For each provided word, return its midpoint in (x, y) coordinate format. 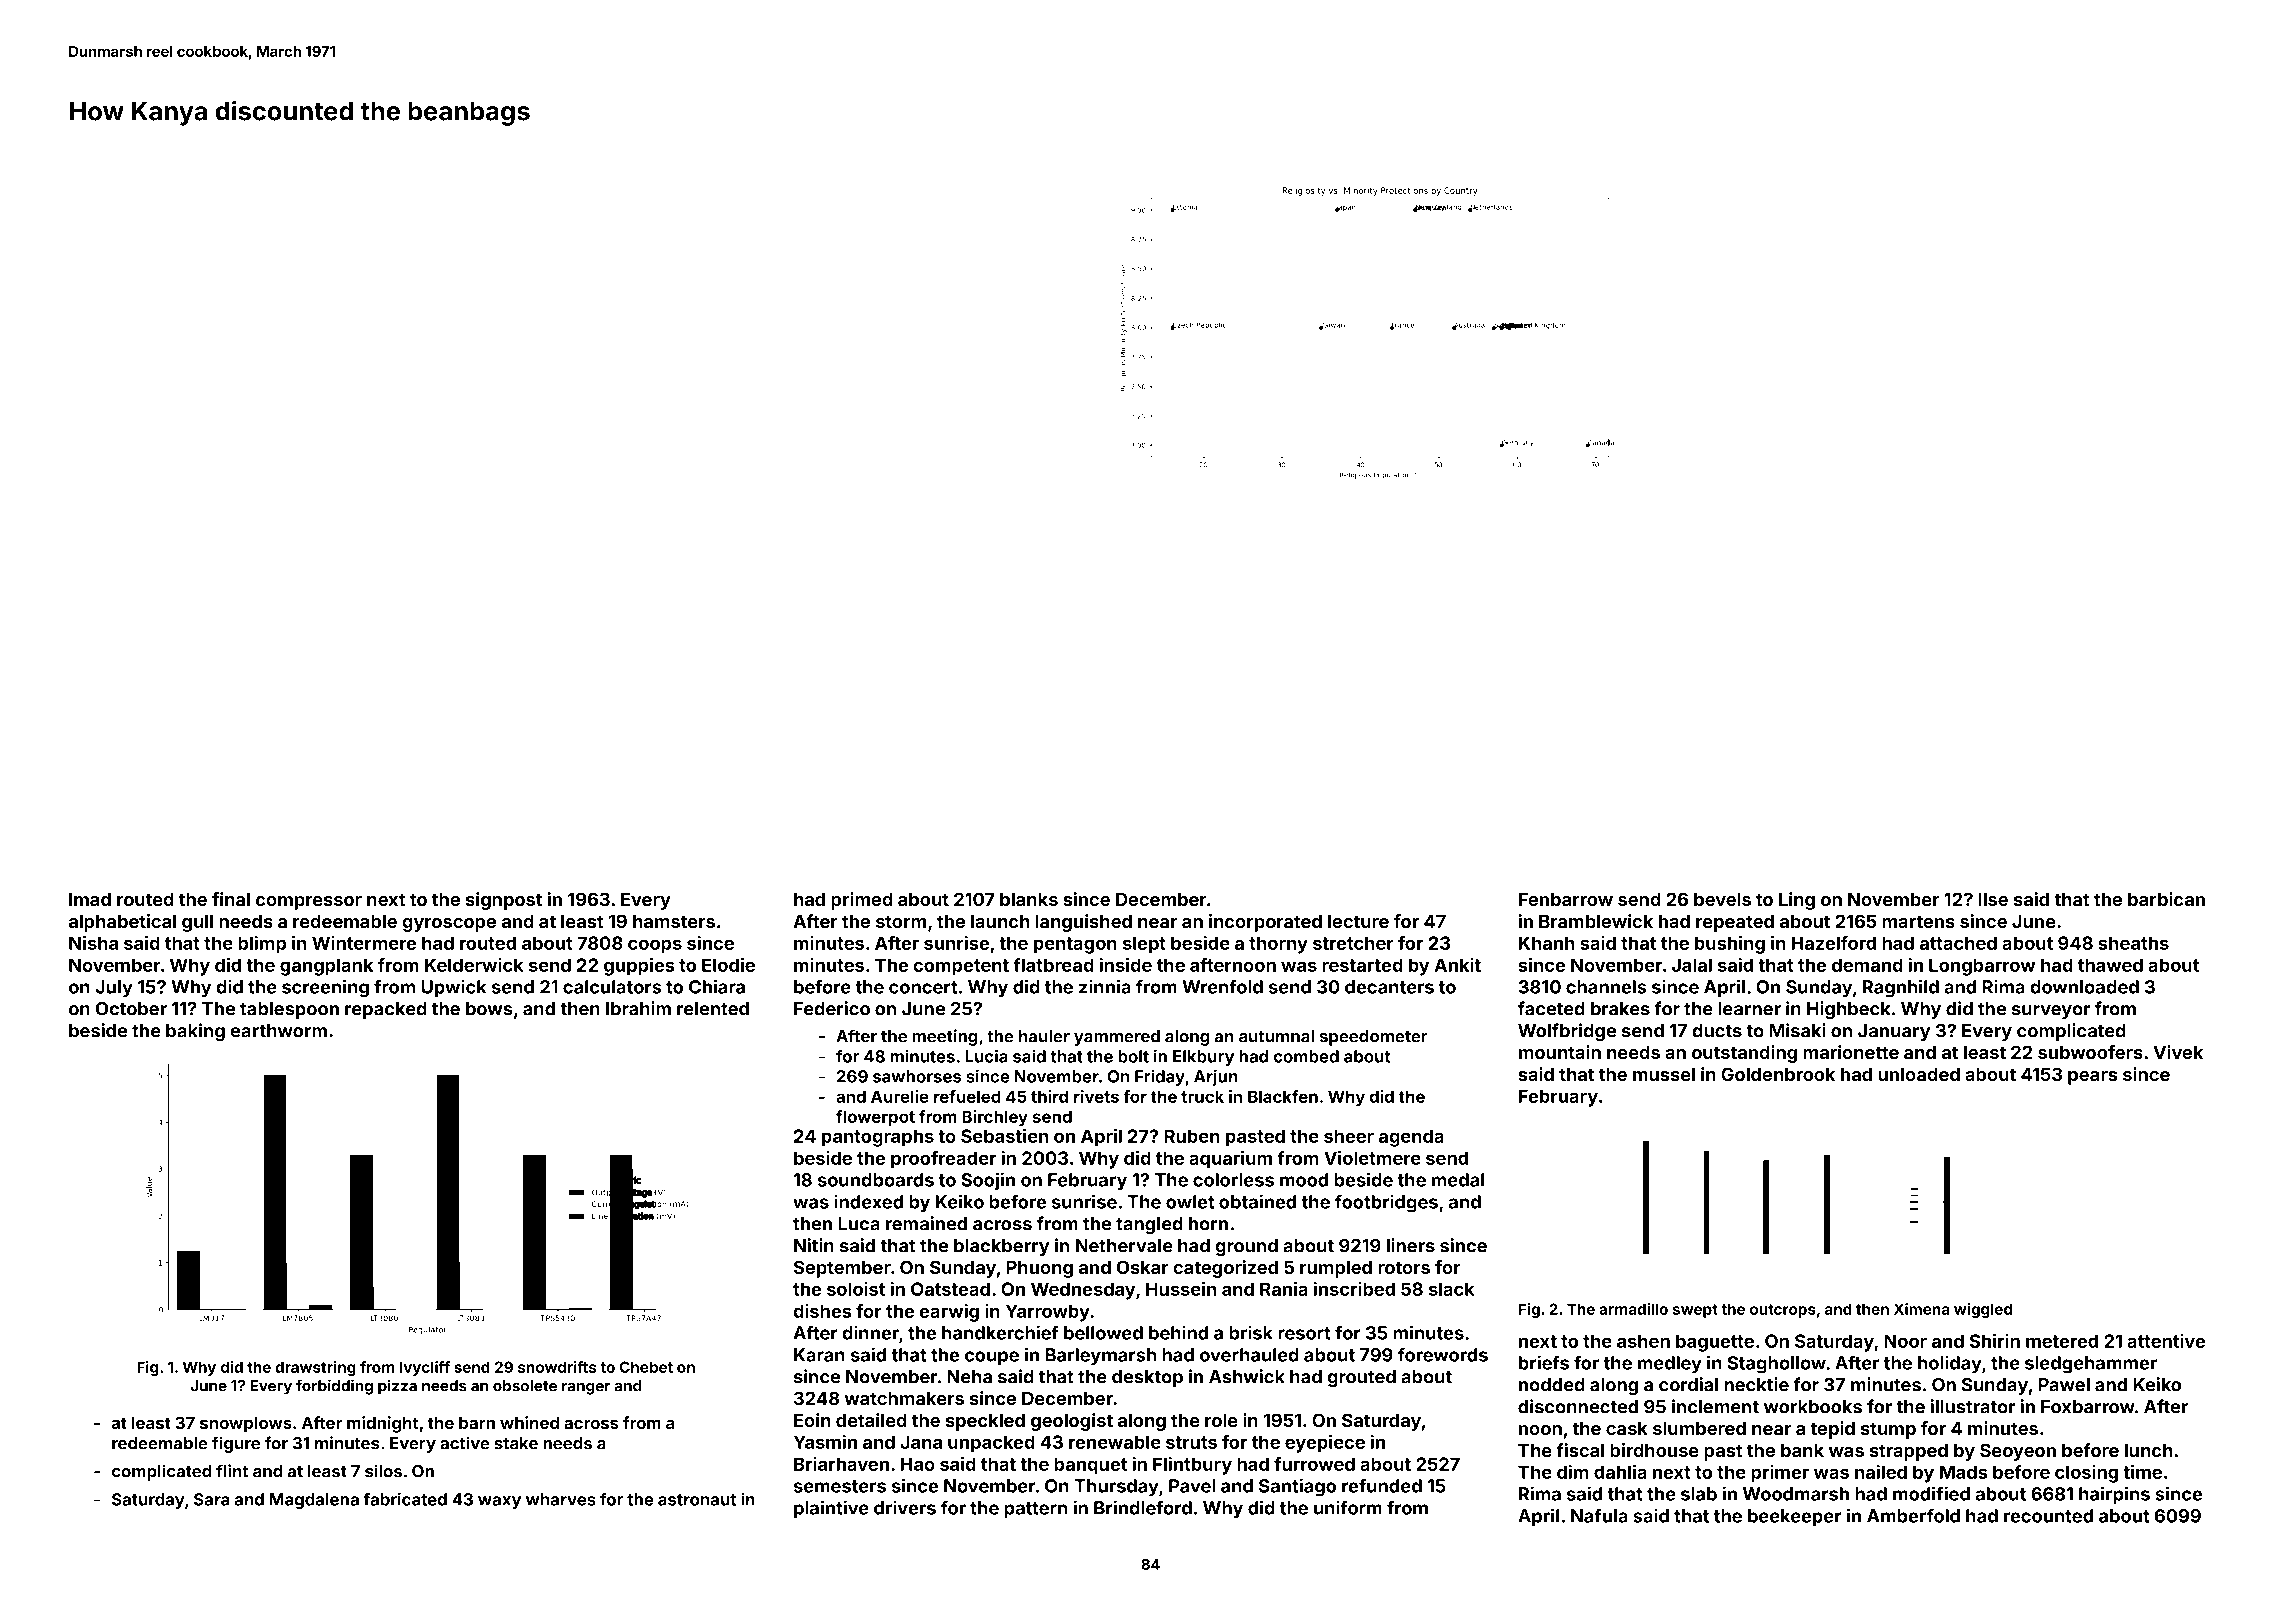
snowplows (246, 1425)
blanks (1029, 899)
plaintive (831, 1509)
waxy (499, 1502)
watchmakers (904, 1398)
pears (2092, 1078)
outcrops (1783, 1311)
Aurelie (900, 1096)
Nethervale (1124, 1246)
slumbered (1699, 1428)
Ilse (1993, 899)
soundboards (876, 1180)
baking (195, 1032)
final (231, 899)
